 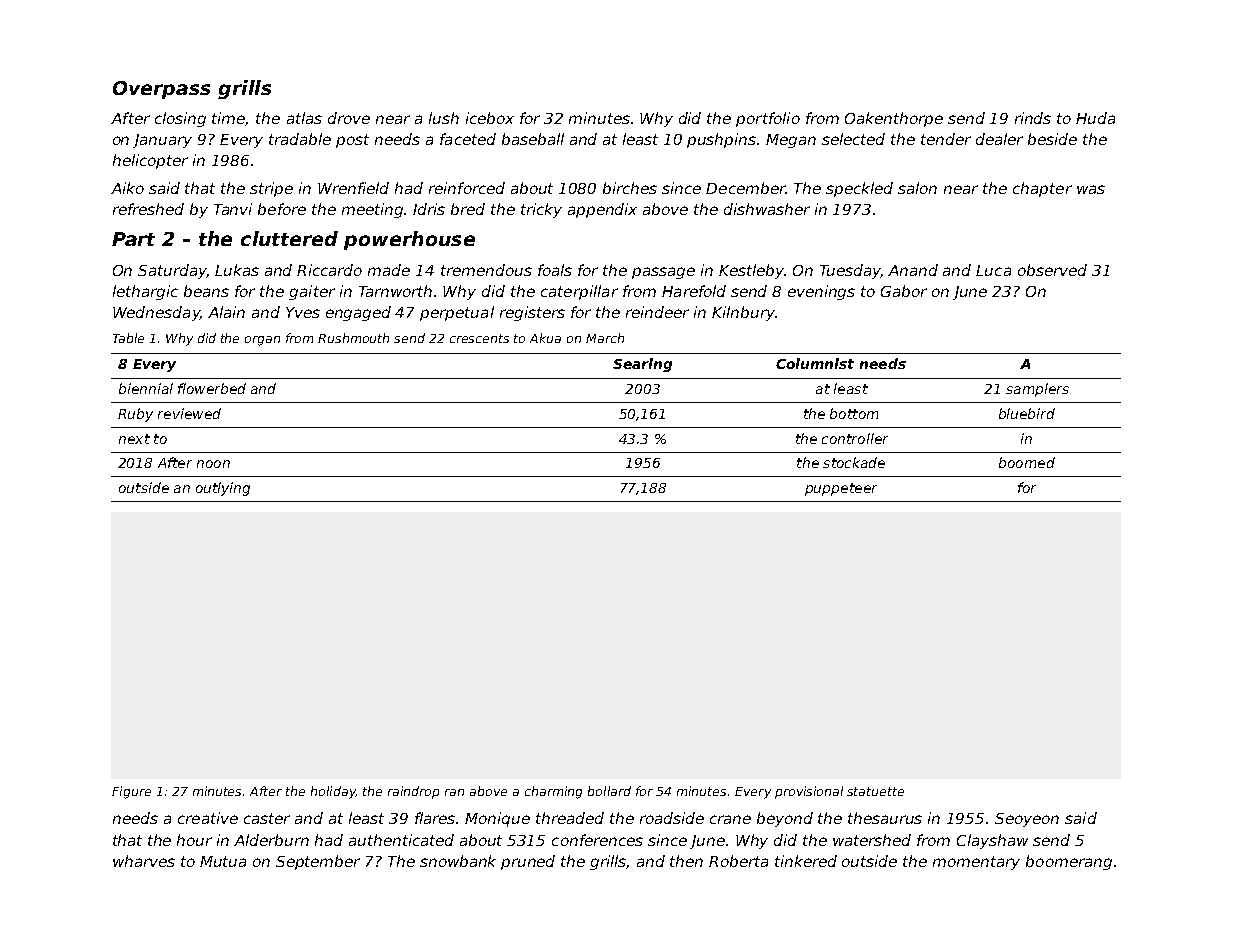 I want to click on statuette, so click(x=875, y=791).
